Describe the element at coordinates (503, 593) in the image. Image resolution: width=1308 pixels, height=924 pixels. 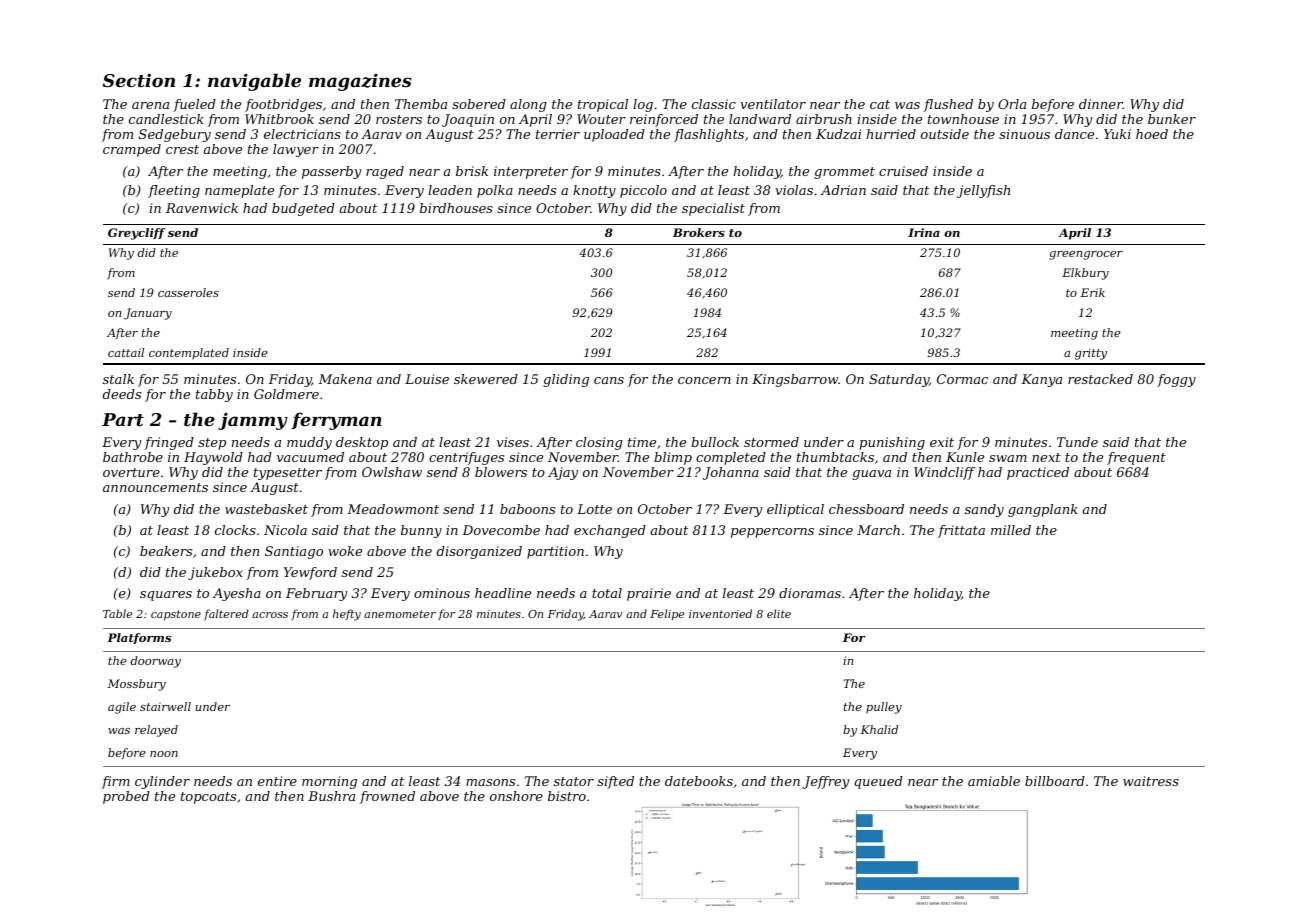
I see `headline` at that location.
